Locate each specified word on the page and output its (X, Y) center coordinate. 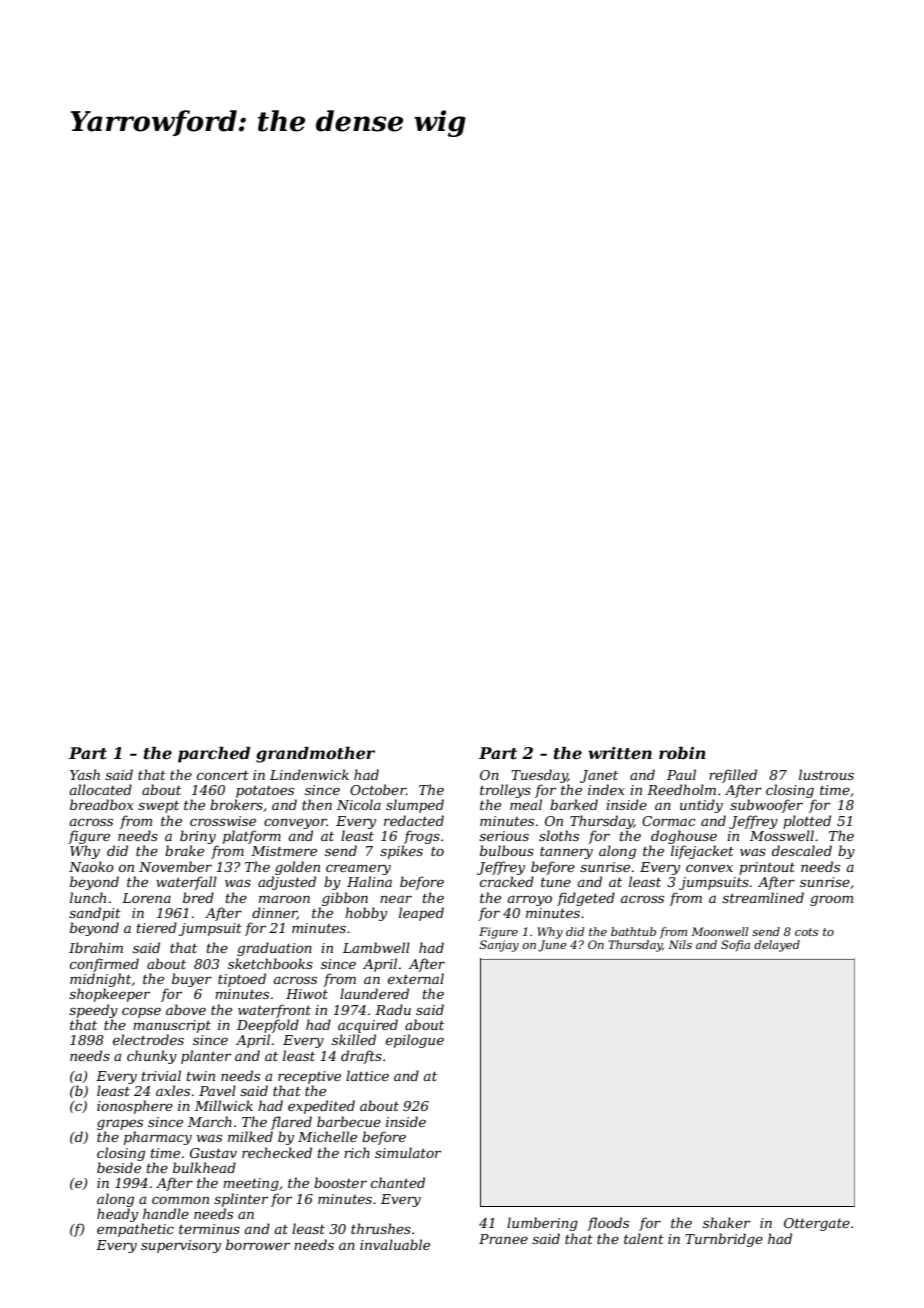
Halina (369, 881)
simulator (408, 1152)
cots (806, 932)
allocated (100, 789)
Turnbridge (724, 1240)
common (180, 1200)
